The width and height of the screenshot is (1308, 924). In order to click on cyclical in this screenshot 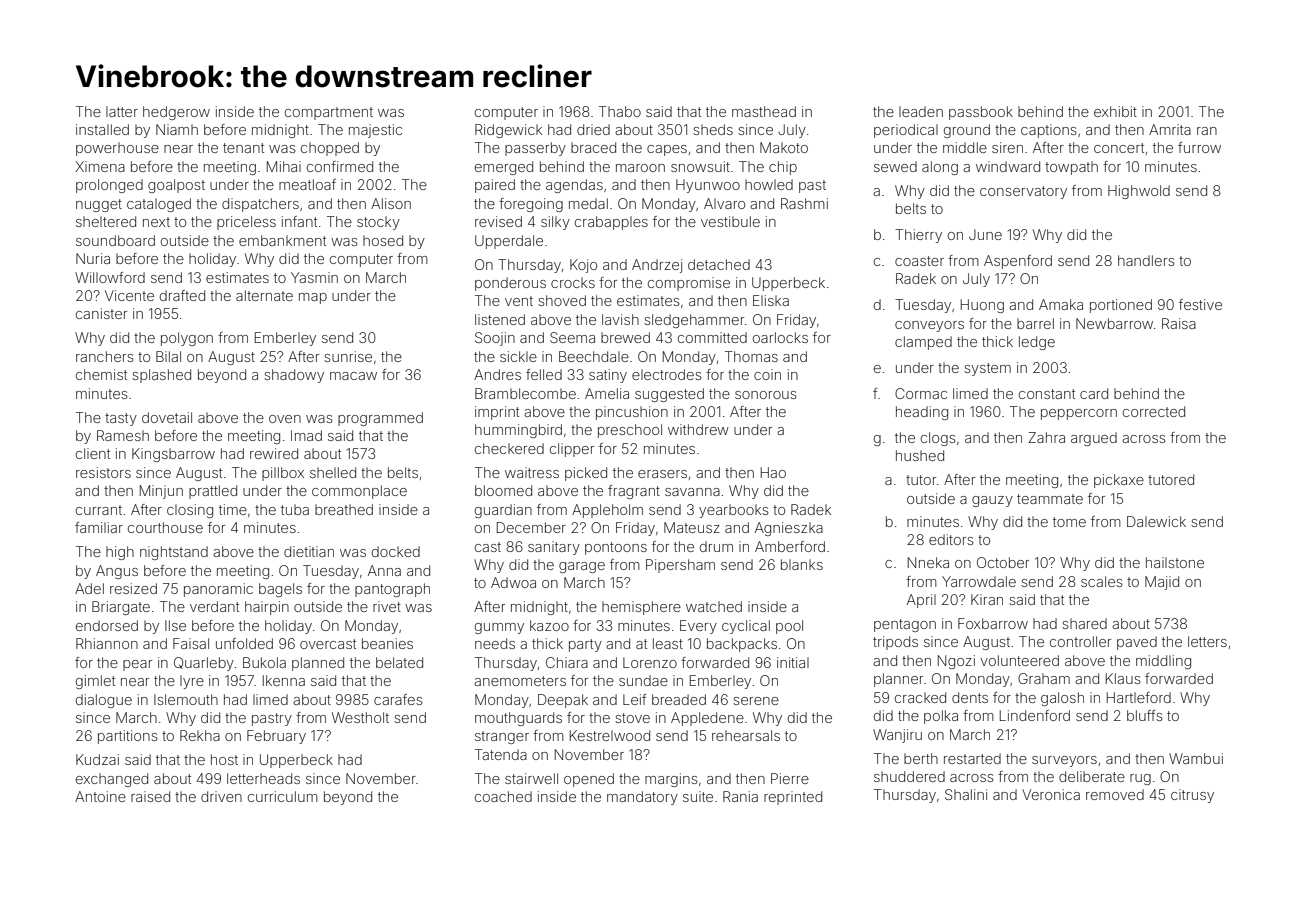, I will do `click(746, 627)`.
